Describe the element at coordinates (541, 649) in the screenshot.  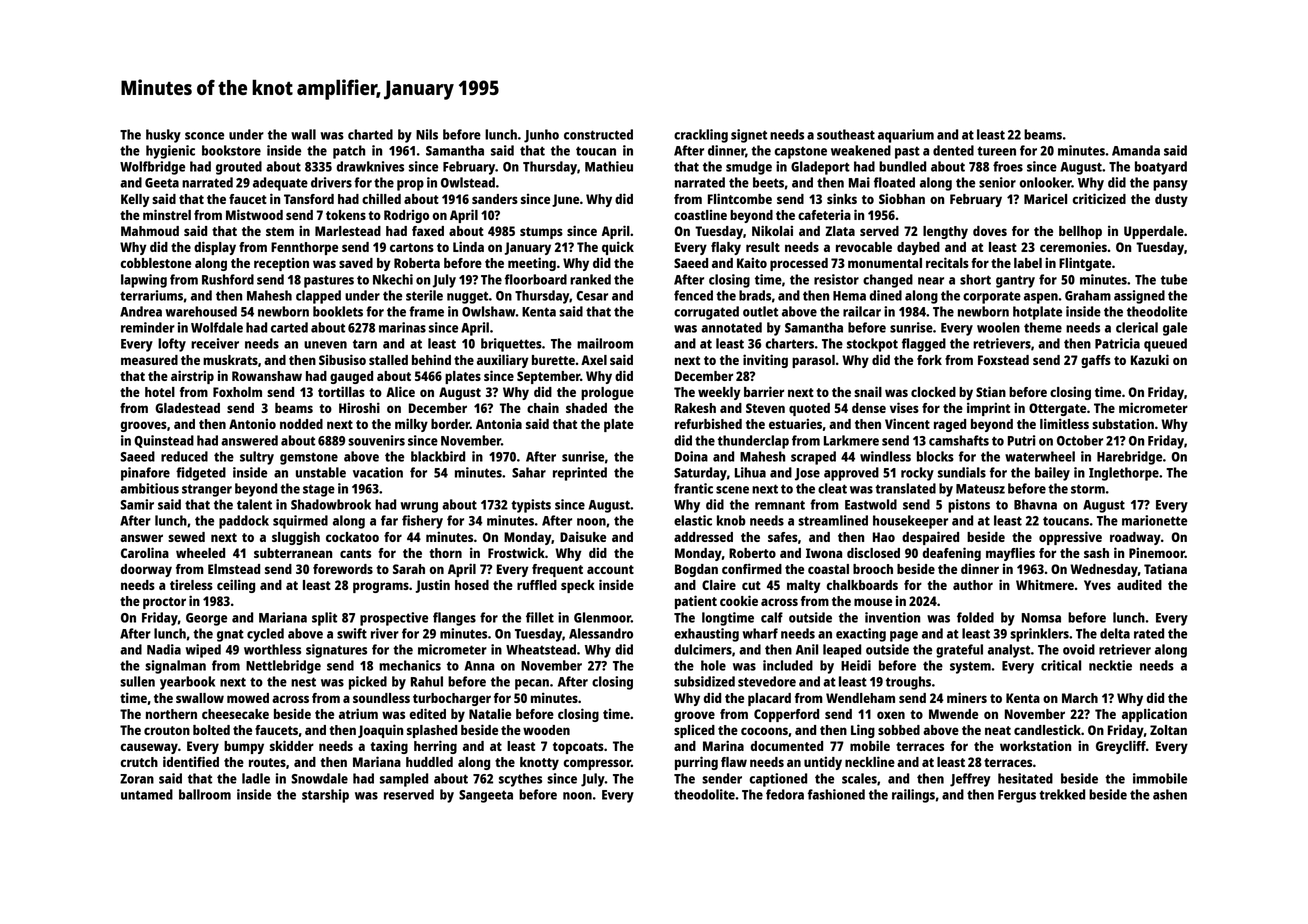
I see `Wheatstead` at that location.
